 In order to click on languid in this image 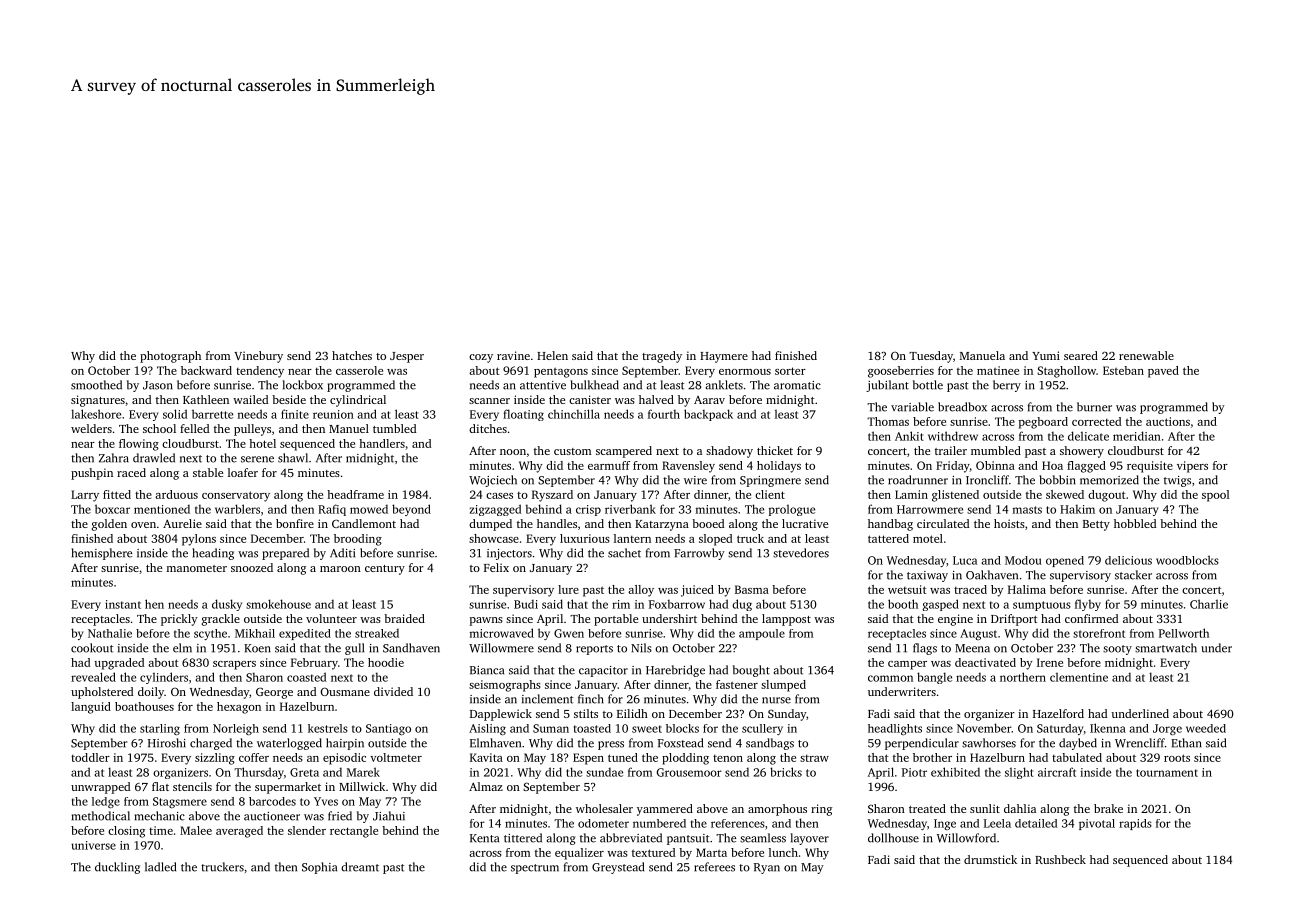, I will do `click(91, 708)`.
